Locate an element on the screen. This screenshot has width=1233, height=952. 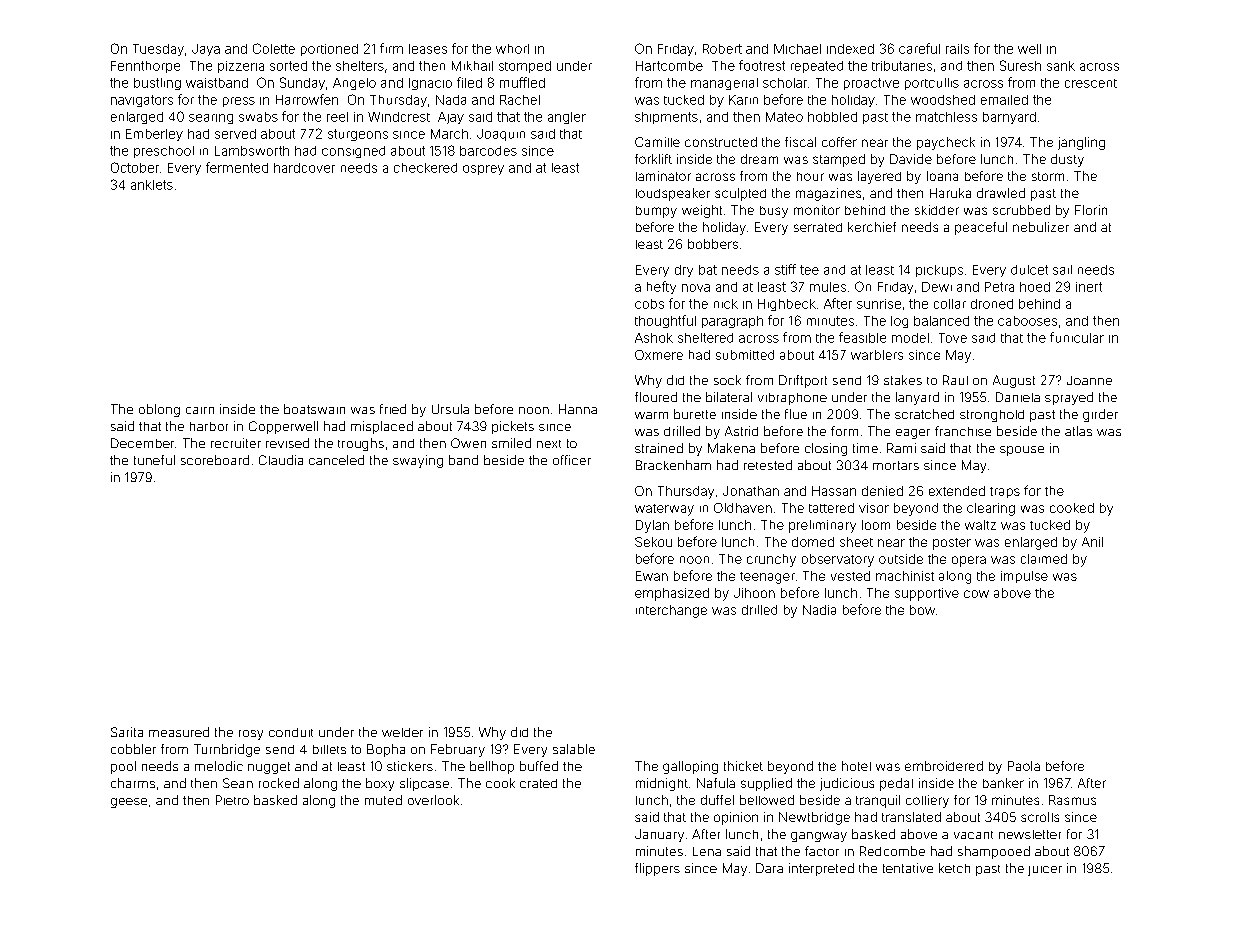
flippers is located at coordinates (657, 869).
